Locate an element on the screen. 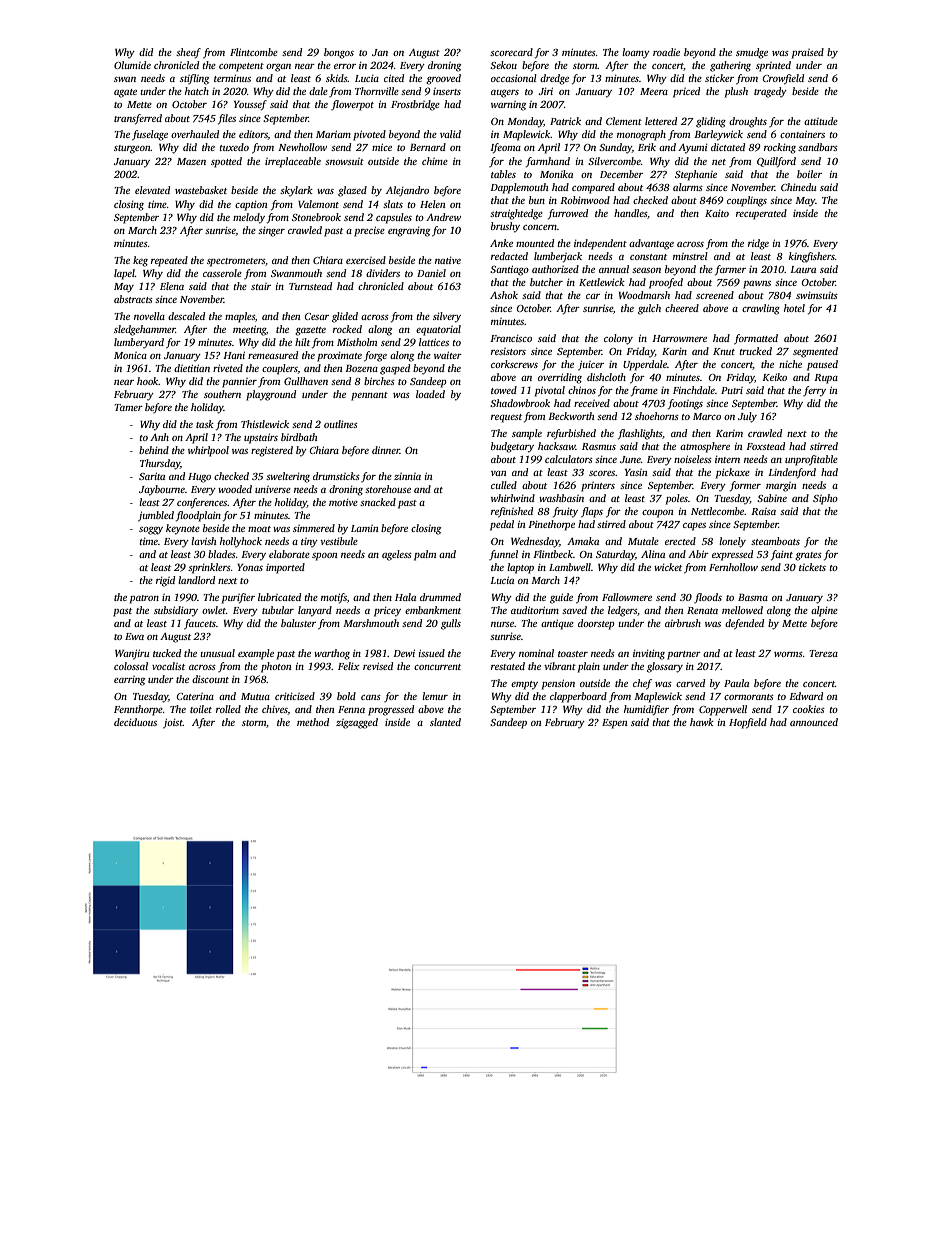 This screenshot has width=952, height=1233. restated is located at coordinates (508, 666).
